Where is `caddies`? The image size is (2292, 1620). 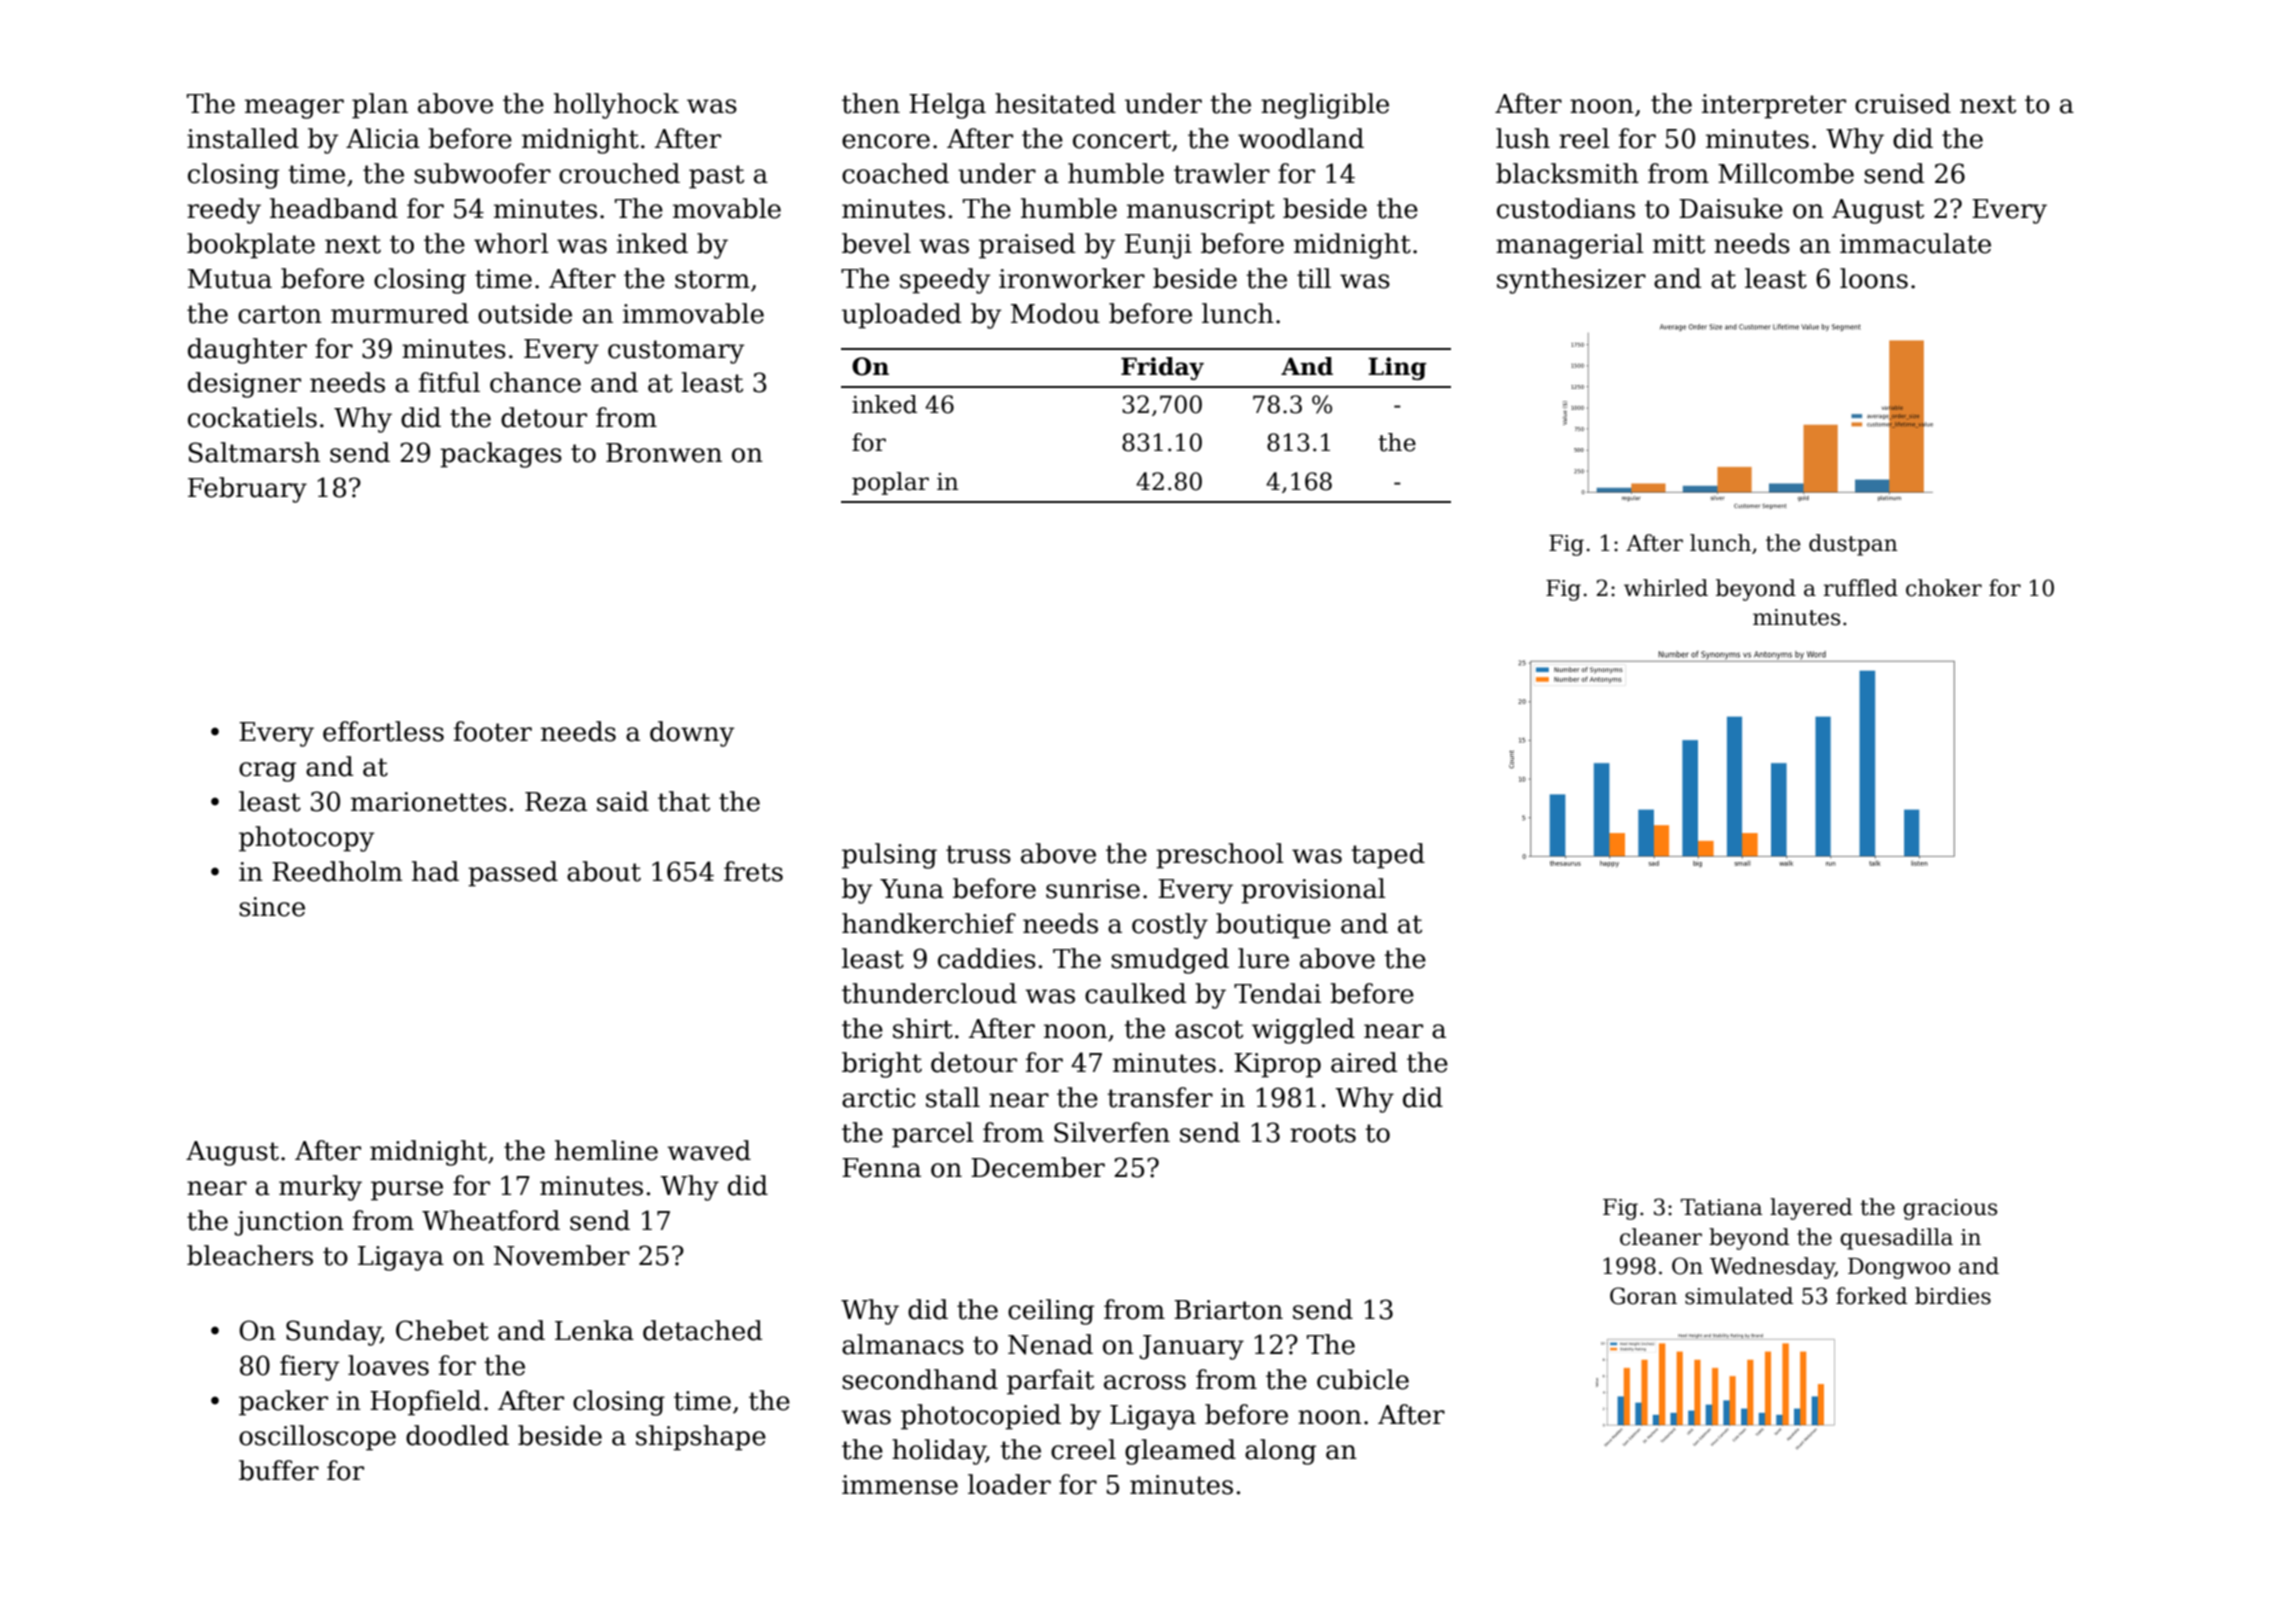 caddies is located at coordinates (987, 958).
